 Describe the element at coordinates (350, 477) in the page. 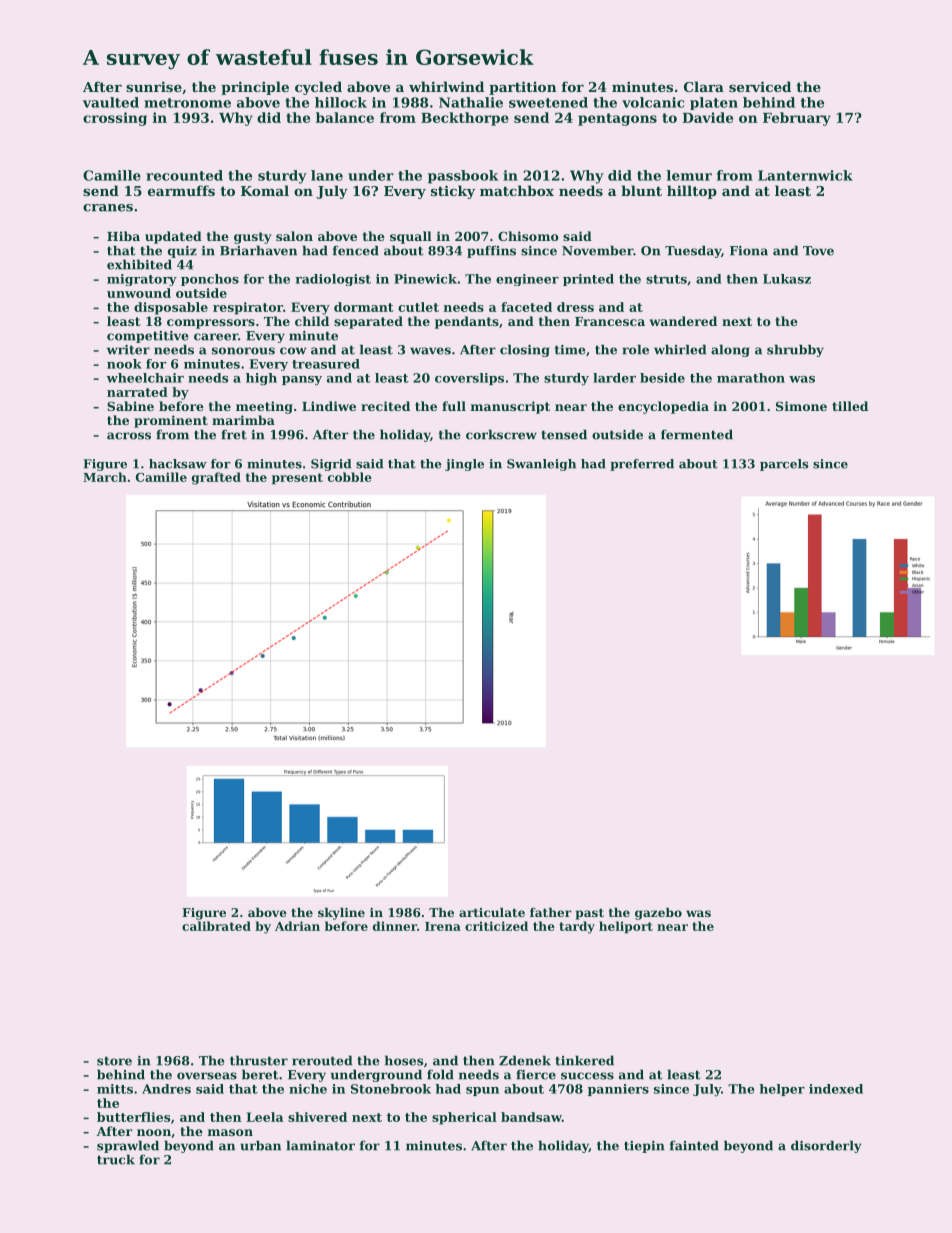

I see `cobble` at that location.
